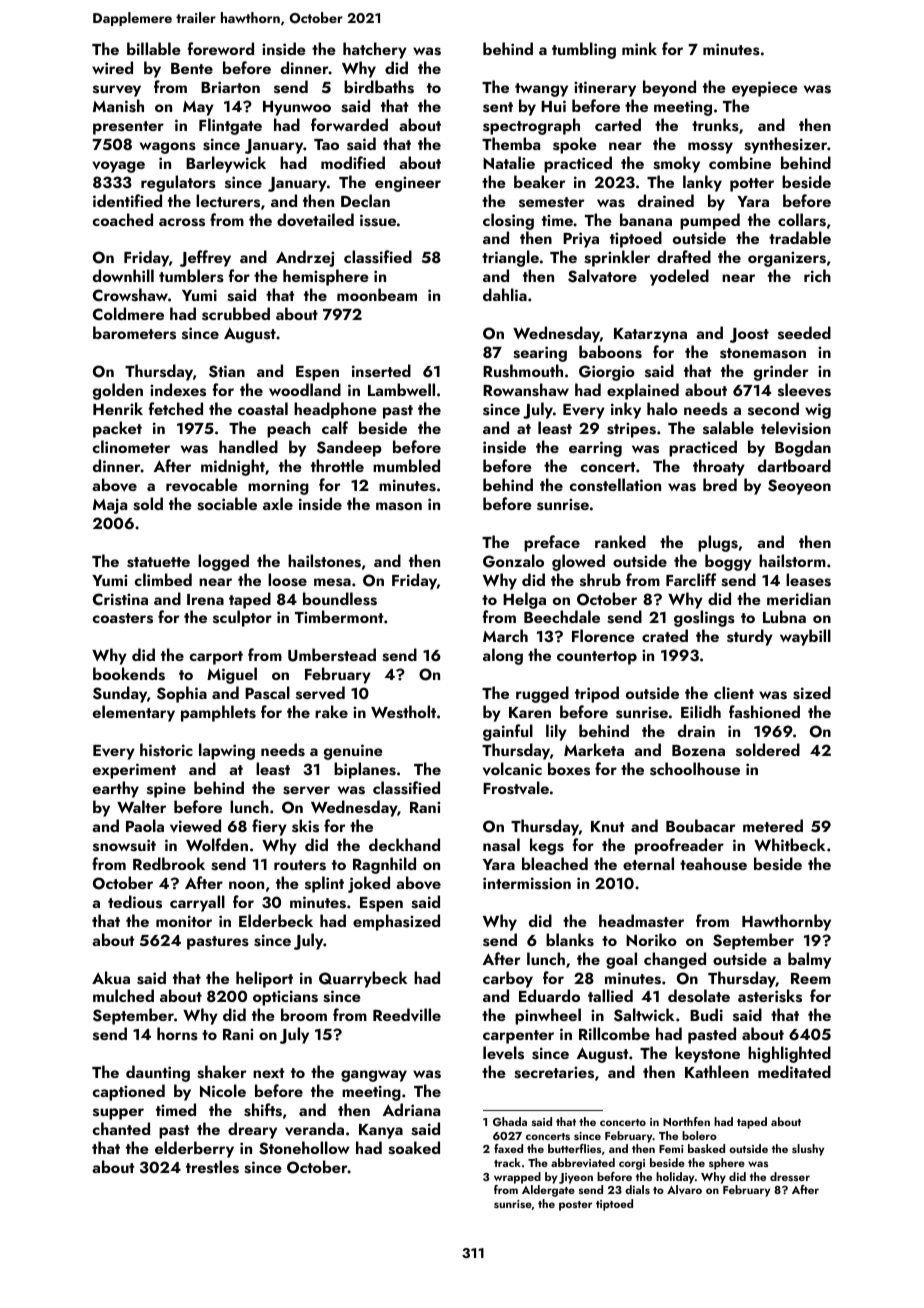 Image resolution: width=924 pixels, height=1308 pixels. What do you see at coordinates (695, 769) in the image?
I see `schoolhouse` at bounding box center [695, 769].
